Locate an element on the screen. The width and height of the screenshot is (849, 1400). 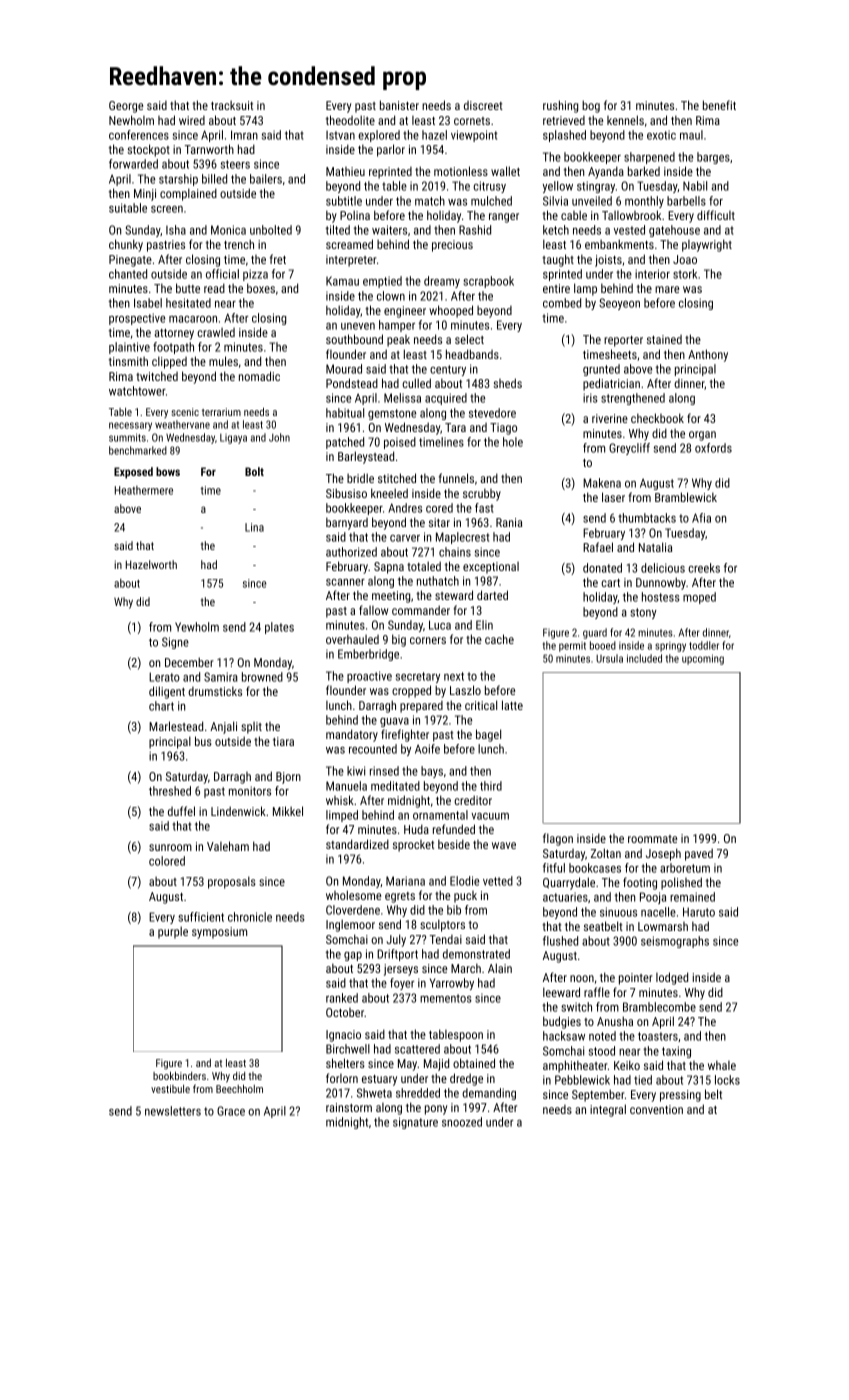
laser is located at coordinates (613, 497).
